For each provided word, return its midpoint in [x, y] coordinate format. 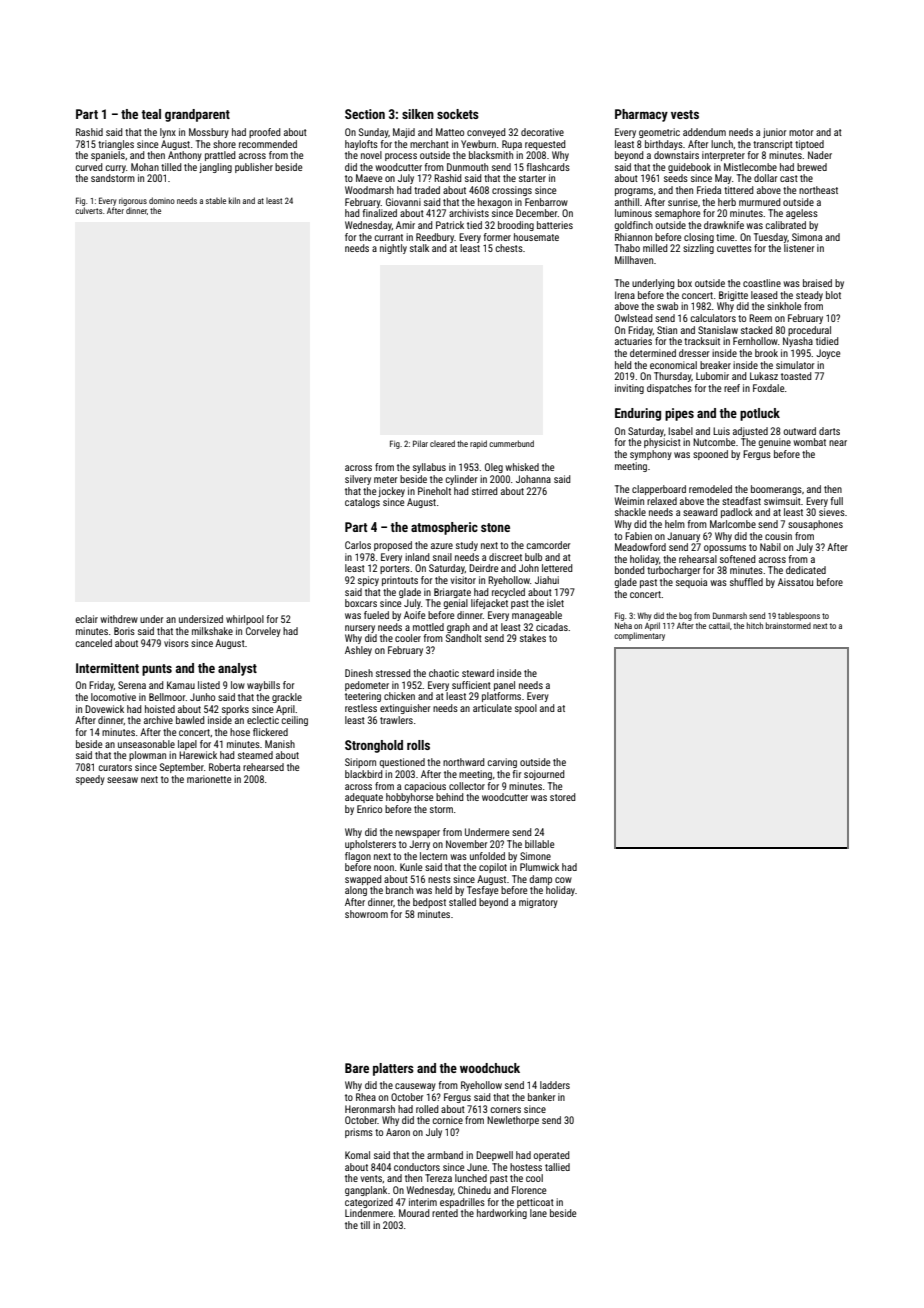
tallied [557, 1167]
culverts [88, 210]
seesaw [122, 780]
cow [563, 880]
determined [653, 353]
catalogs [362, 503]
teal [151, 114]
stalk [419, 248]
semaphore [677, 214]
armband [445, 1155]
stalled [462, 902]
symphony [651, 455]
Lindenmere [369, 1213]
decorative [542, 132]
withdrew [119, 619]
